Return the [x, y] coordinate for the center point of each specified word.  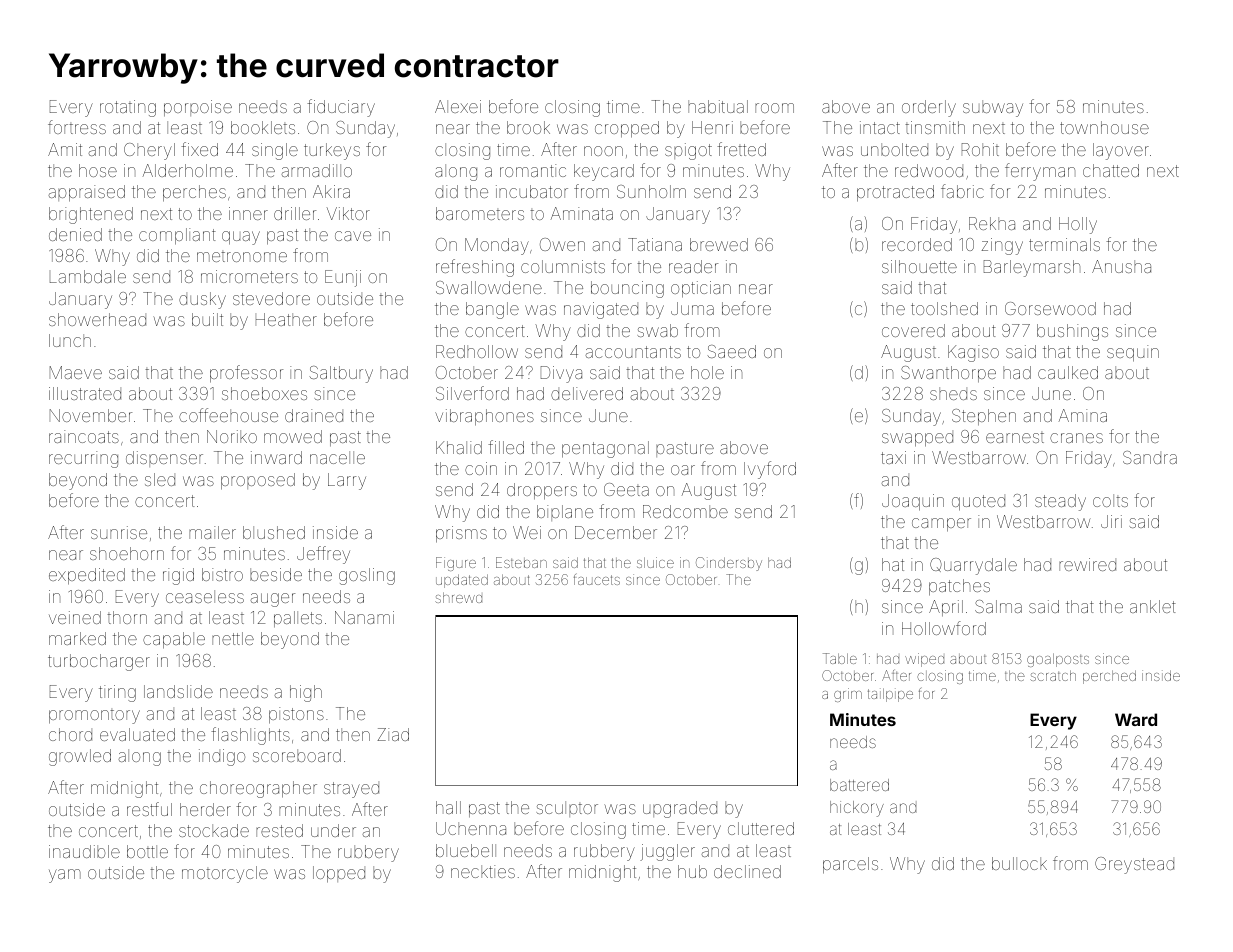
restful [149, 809]
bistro [222, 574]
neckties [483, 871]
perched [1109, 677]
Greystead [1134, 865]
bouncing [627, 289]
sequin [1133, 353]
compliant [177, 236]
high [306, 693]
